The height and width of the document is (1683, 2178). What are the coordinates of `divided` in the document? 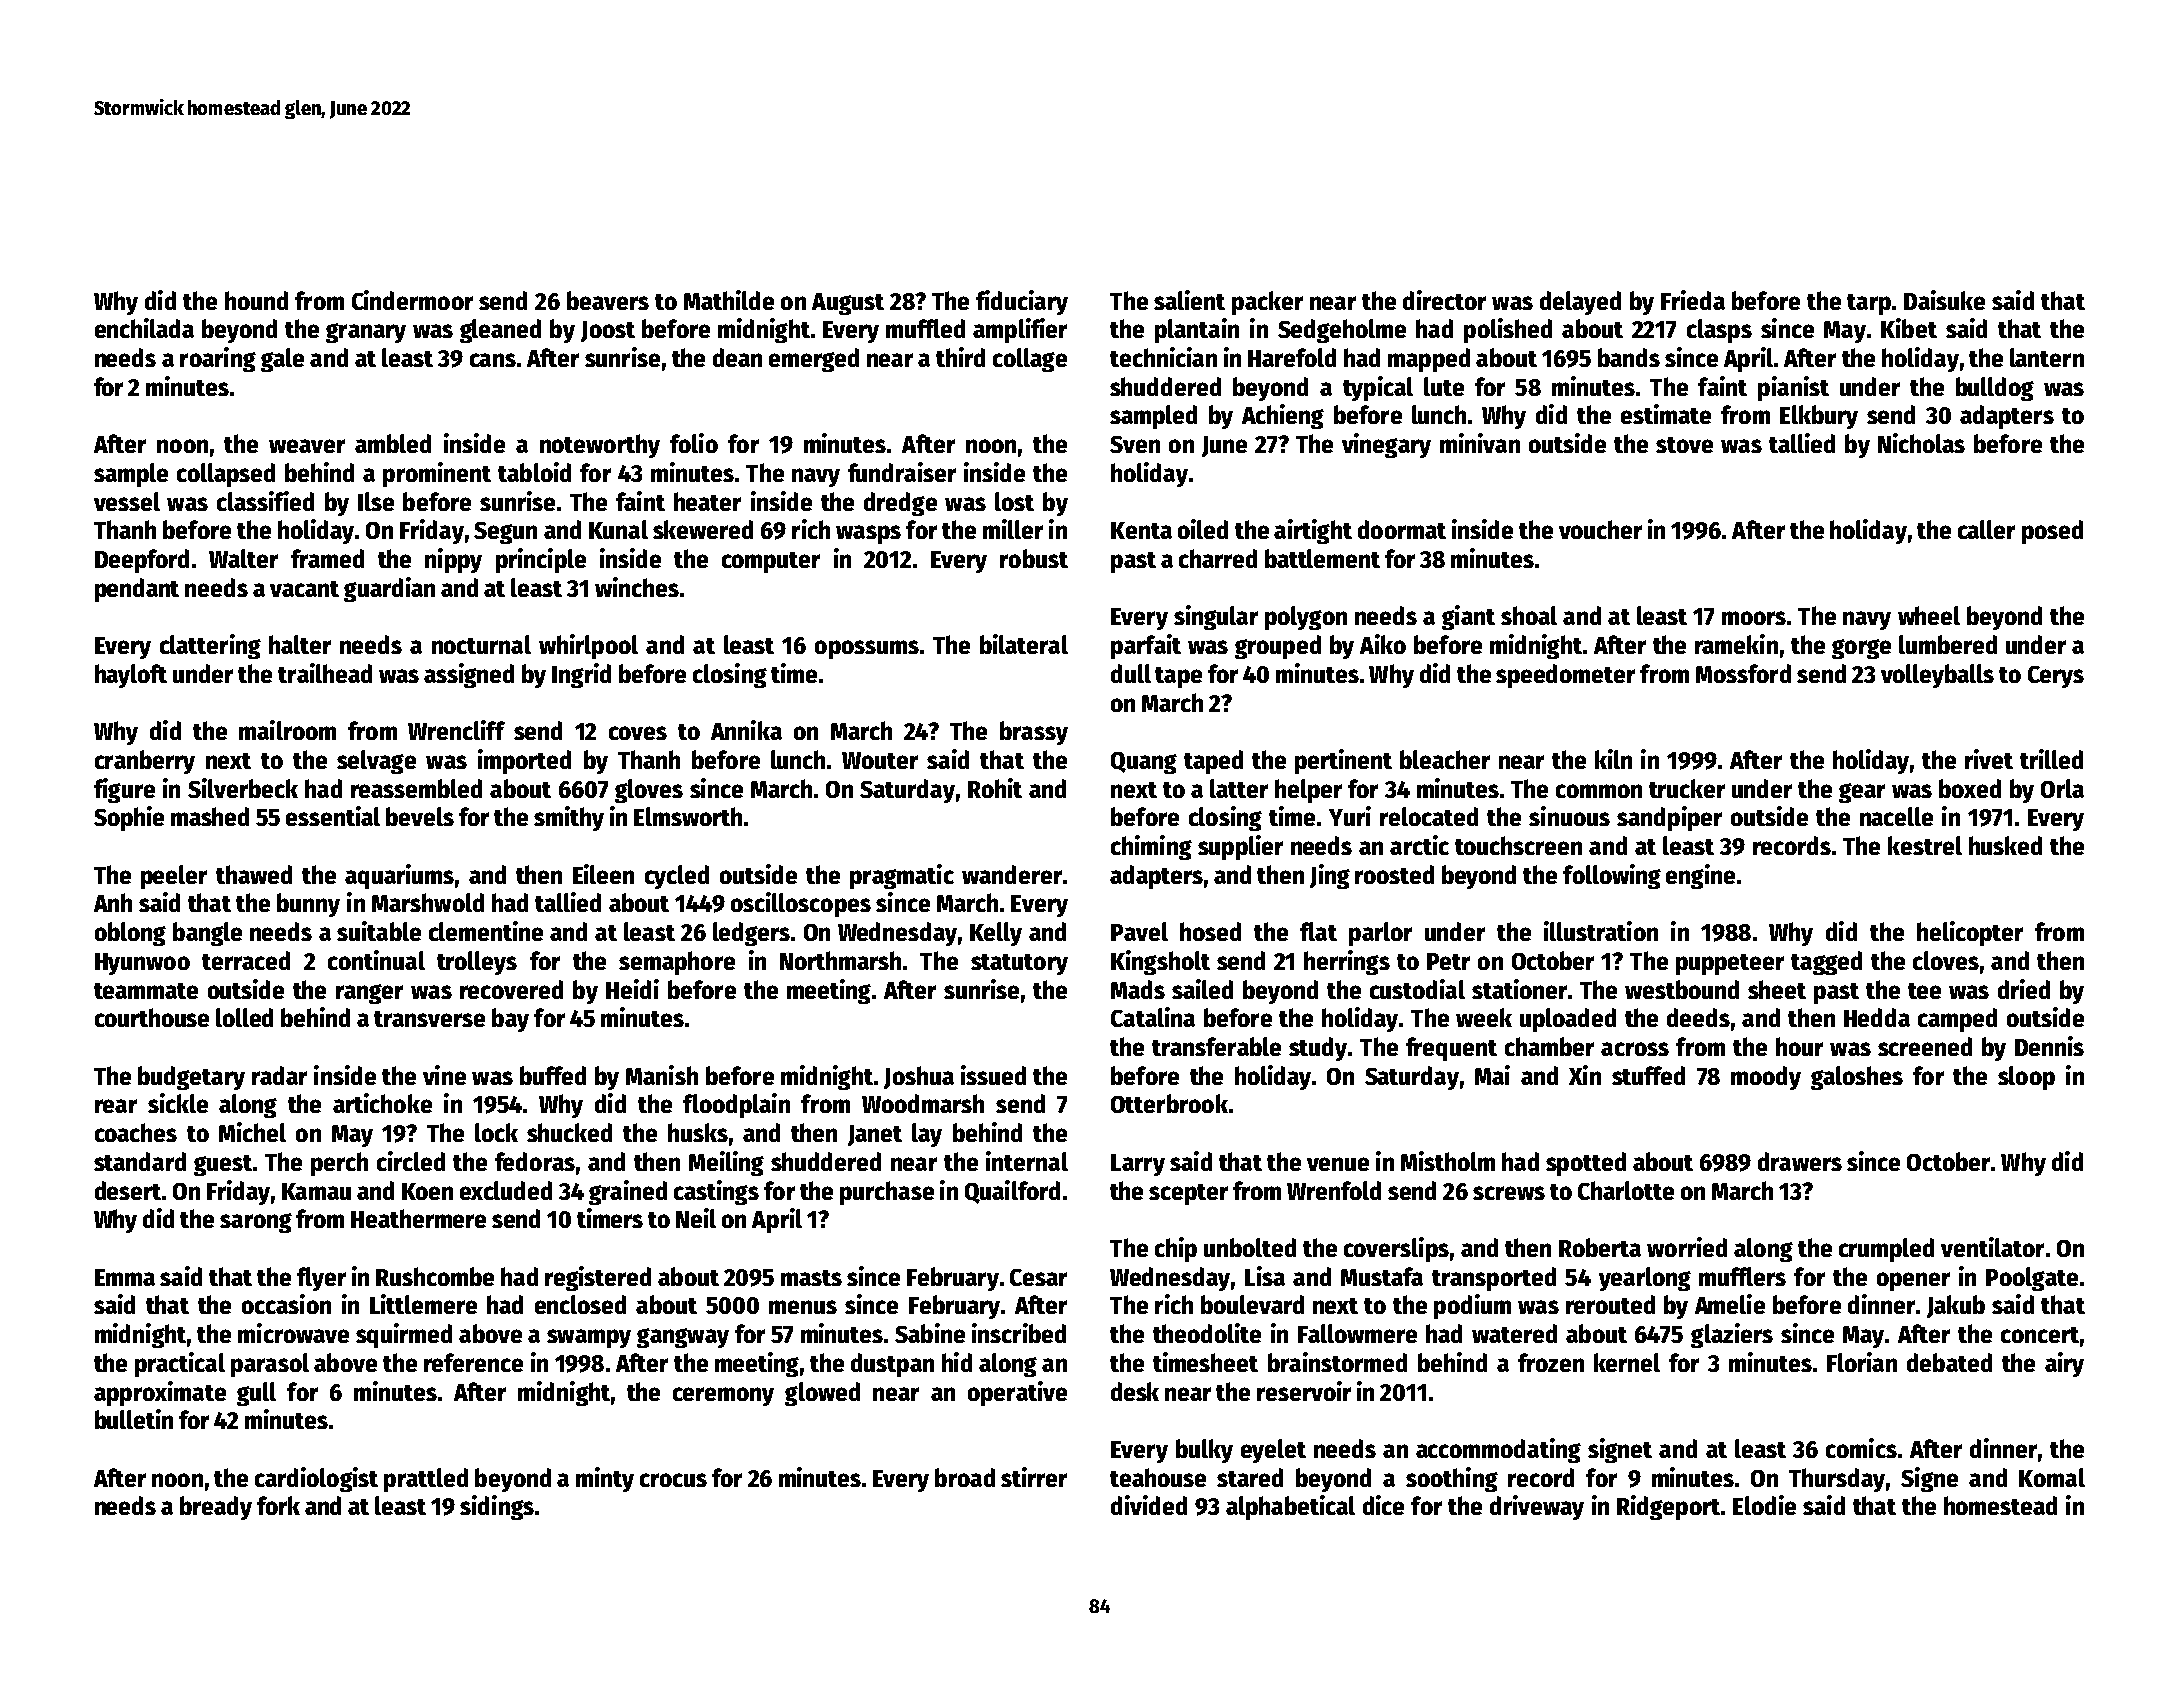 It's located at (1149, 1505).
